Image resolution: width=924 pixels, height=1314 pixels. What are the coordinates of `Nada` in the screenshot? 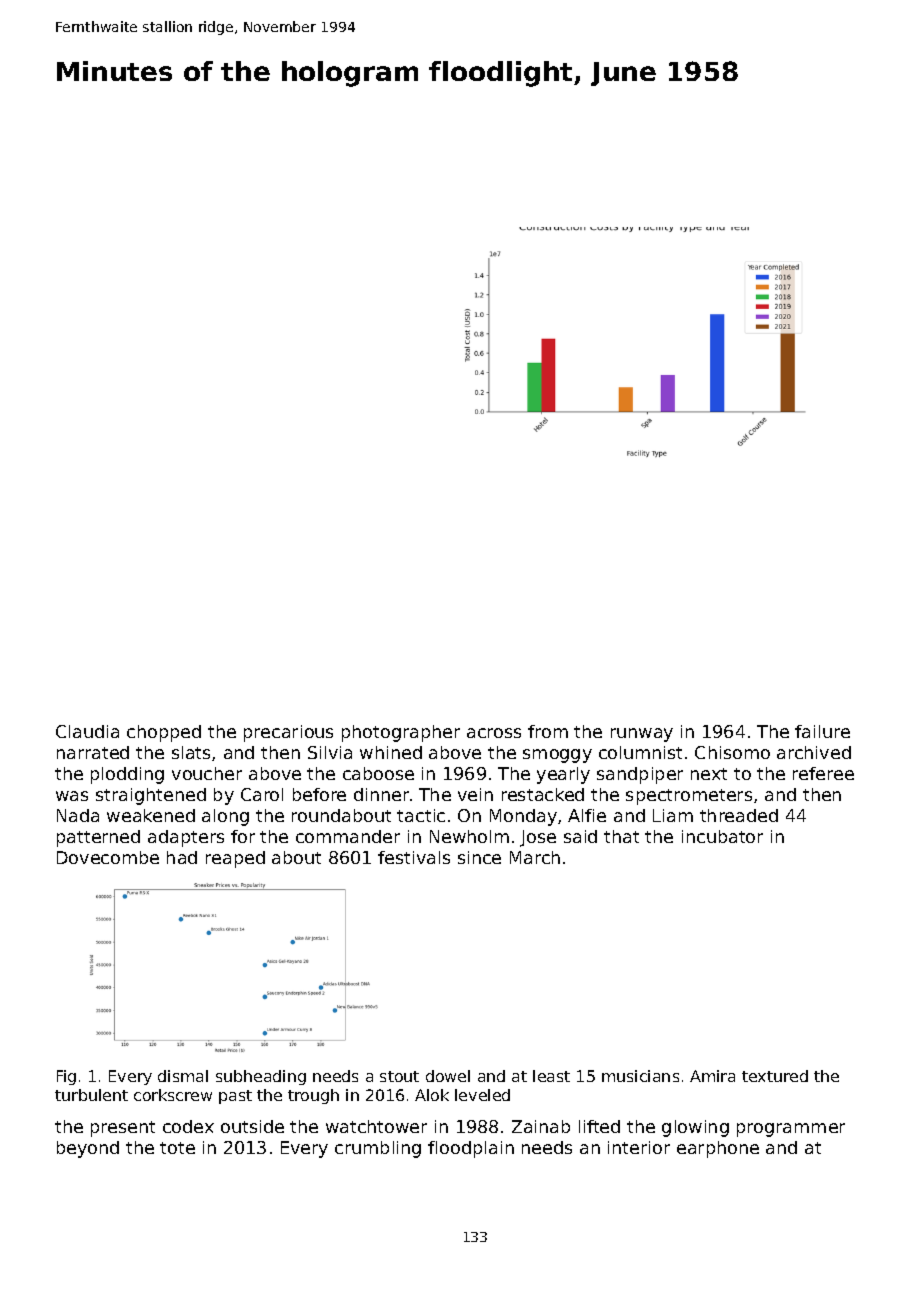 It's located at (78, 815).
